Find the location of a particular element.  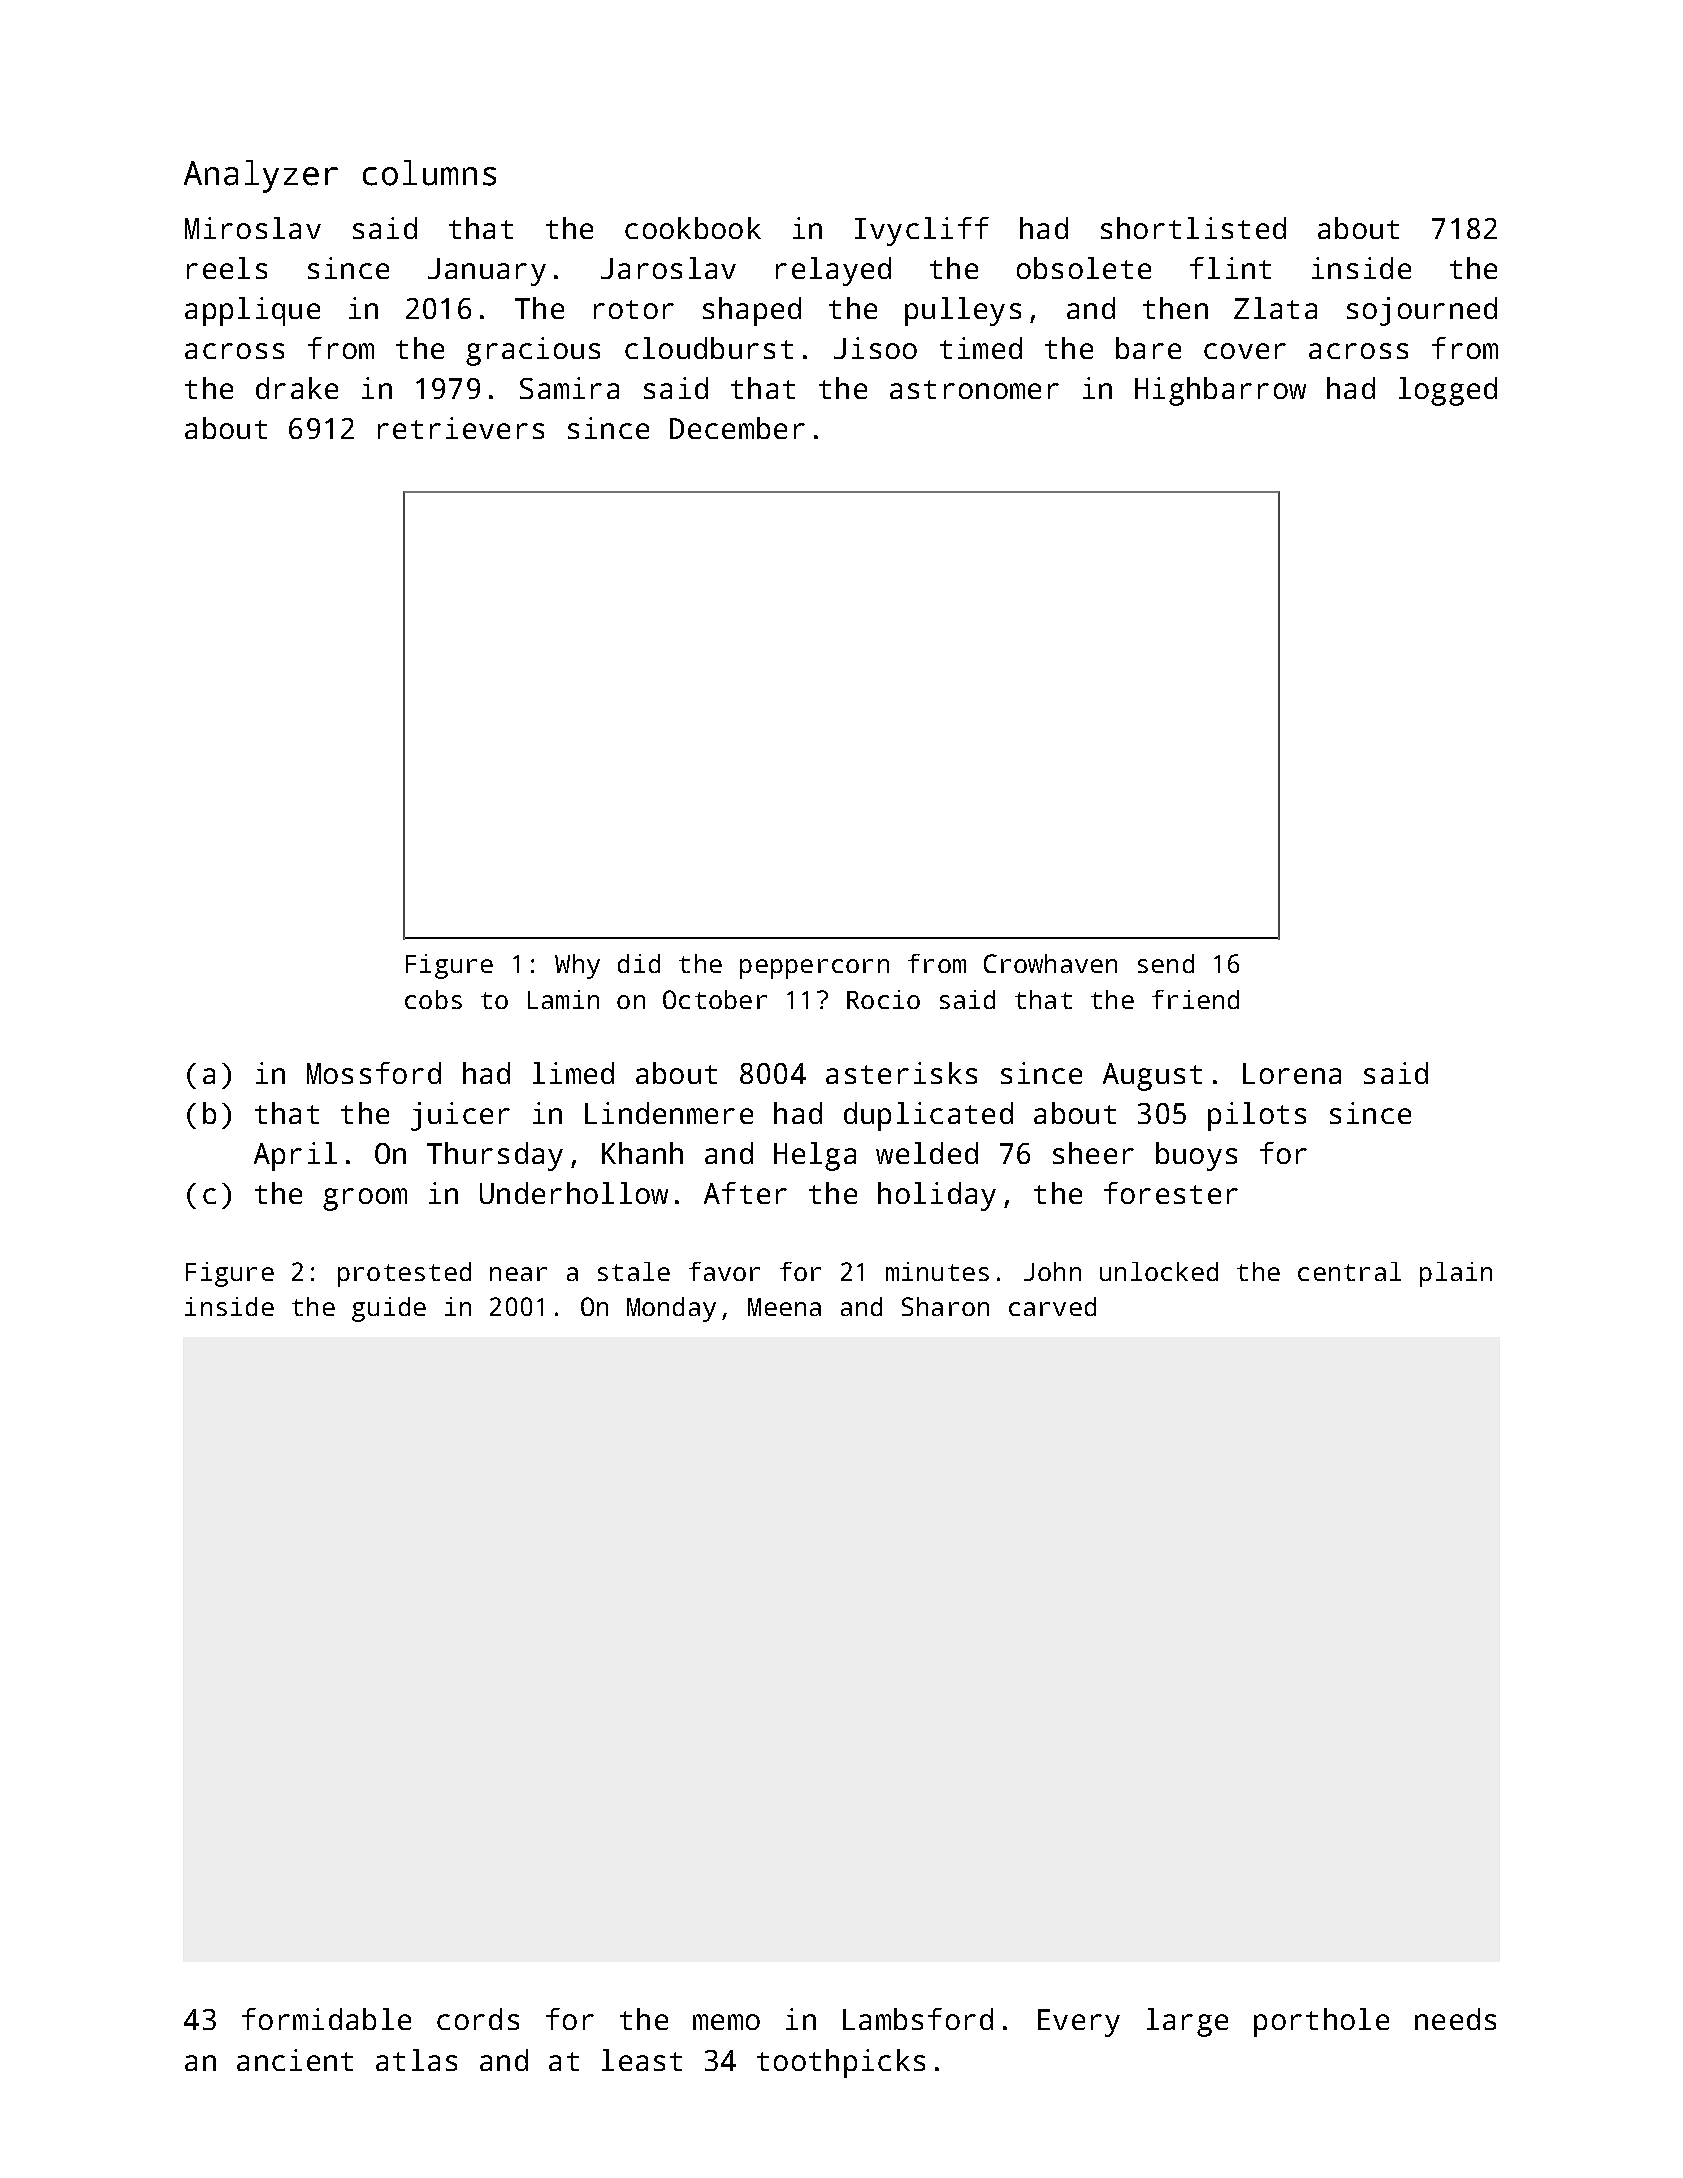

favor is located at coordinates (724, 1271).
